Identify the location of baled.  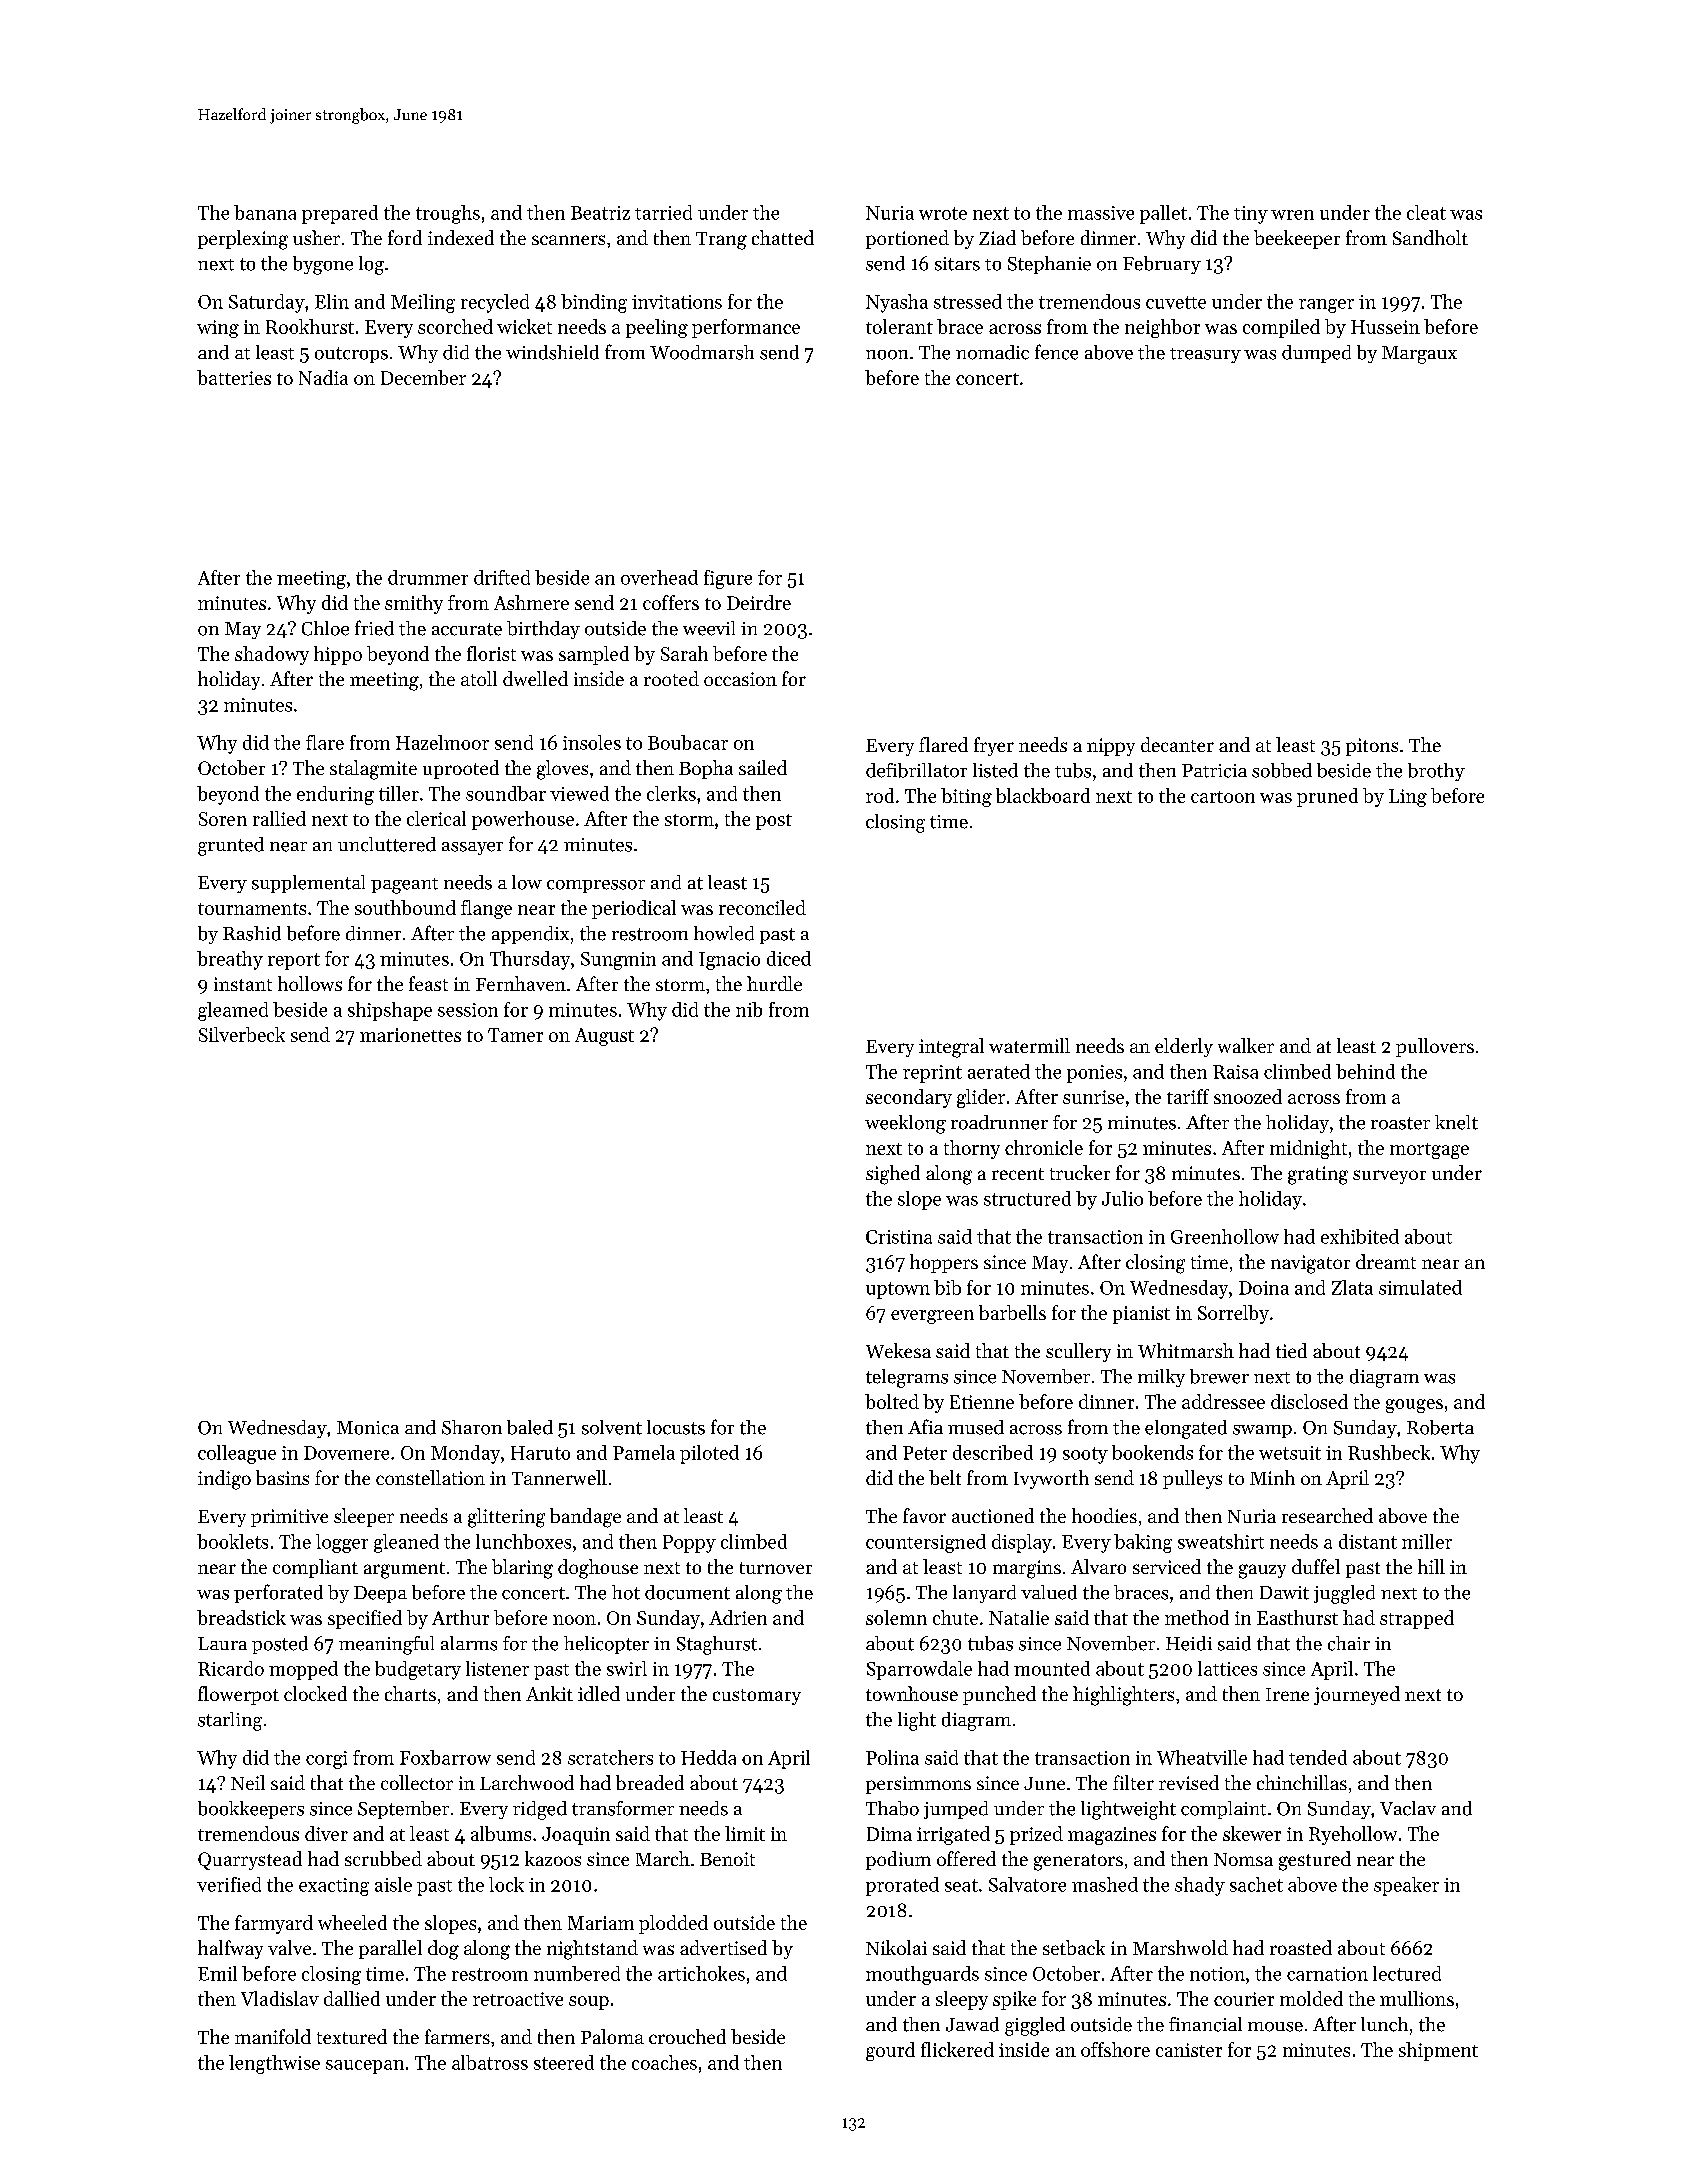
(530, 1427).
